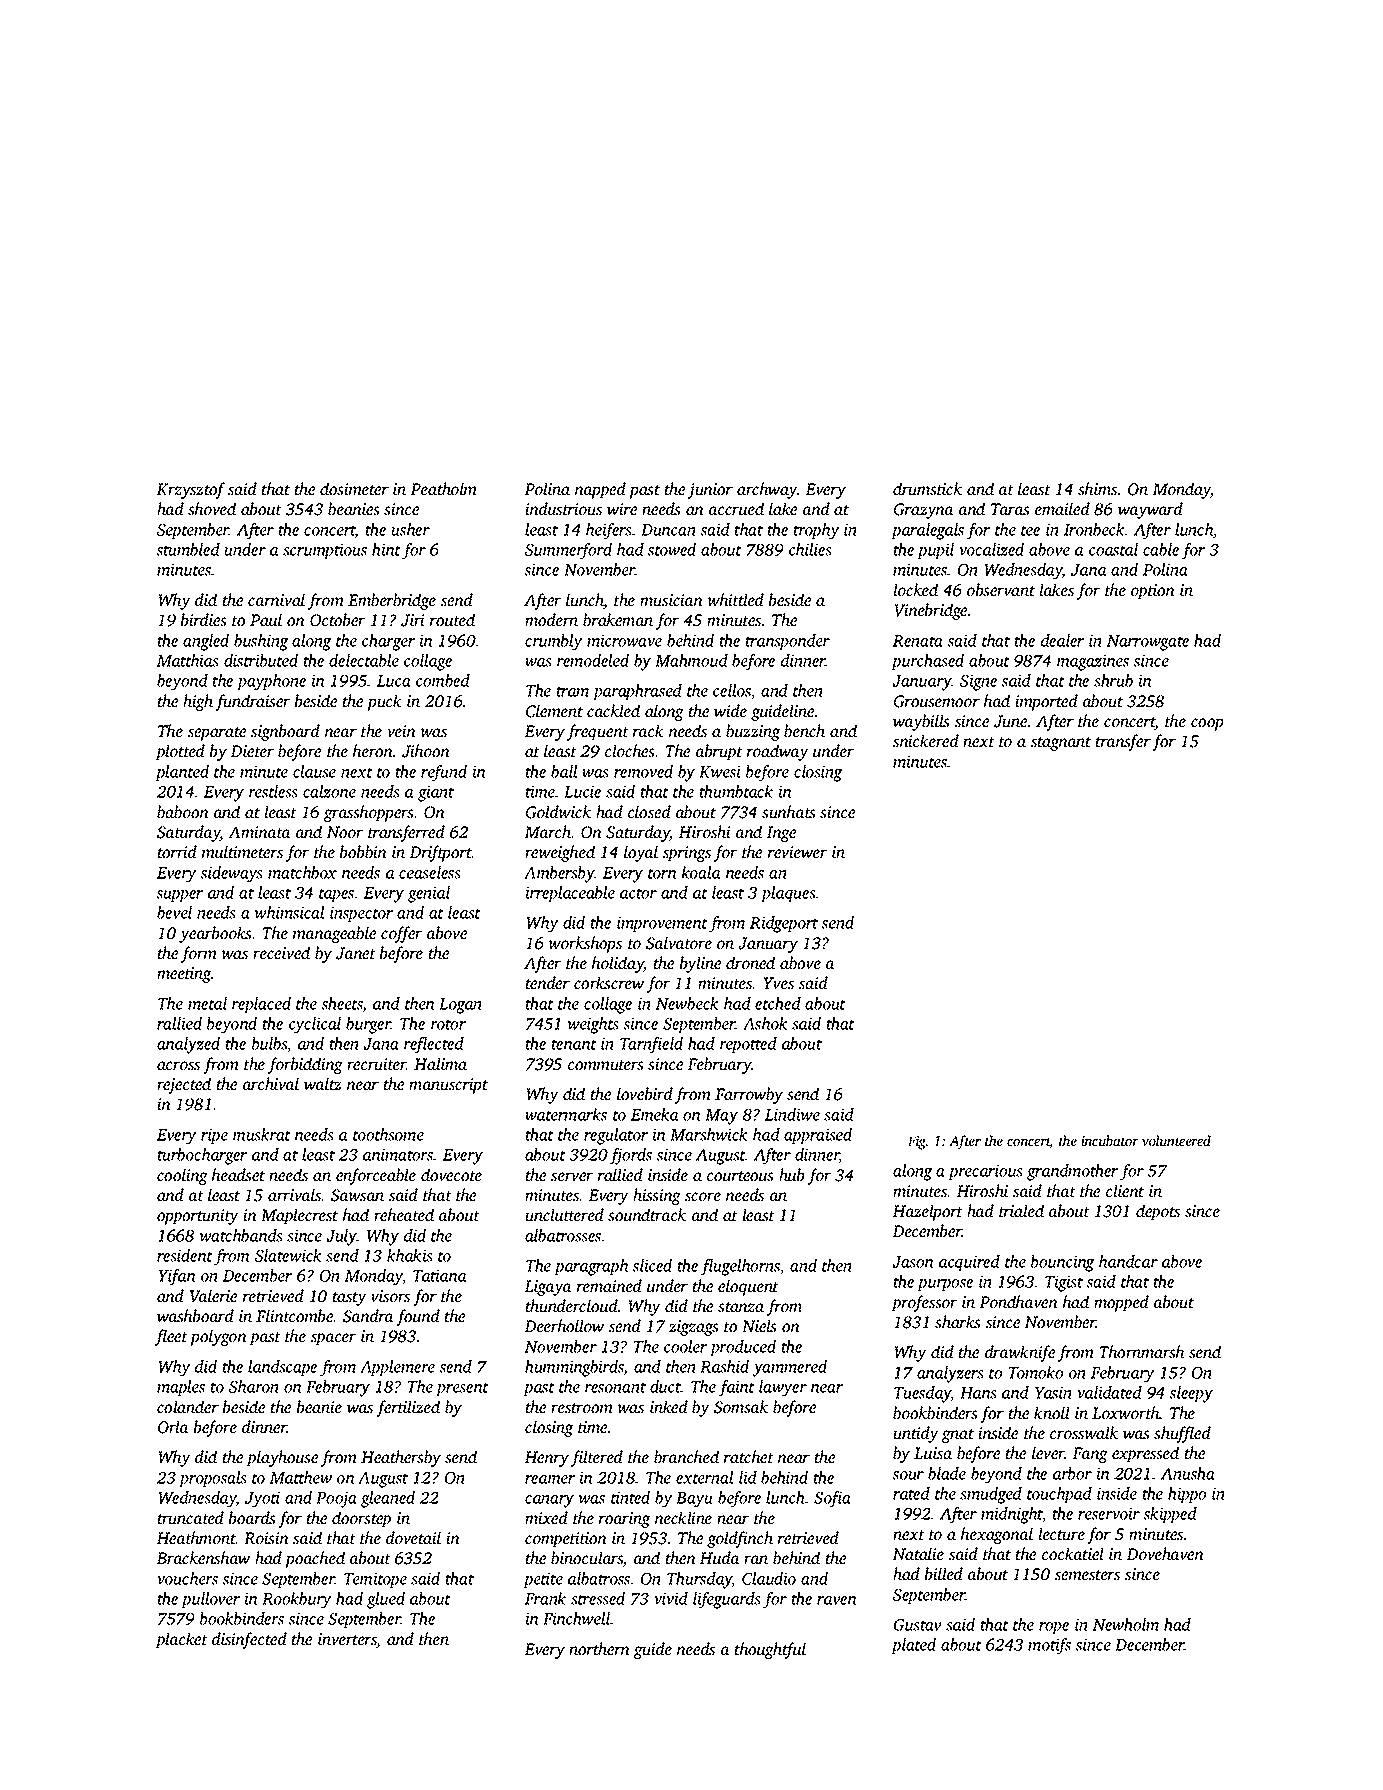  I want to click on headset, so click(238, 1174).
